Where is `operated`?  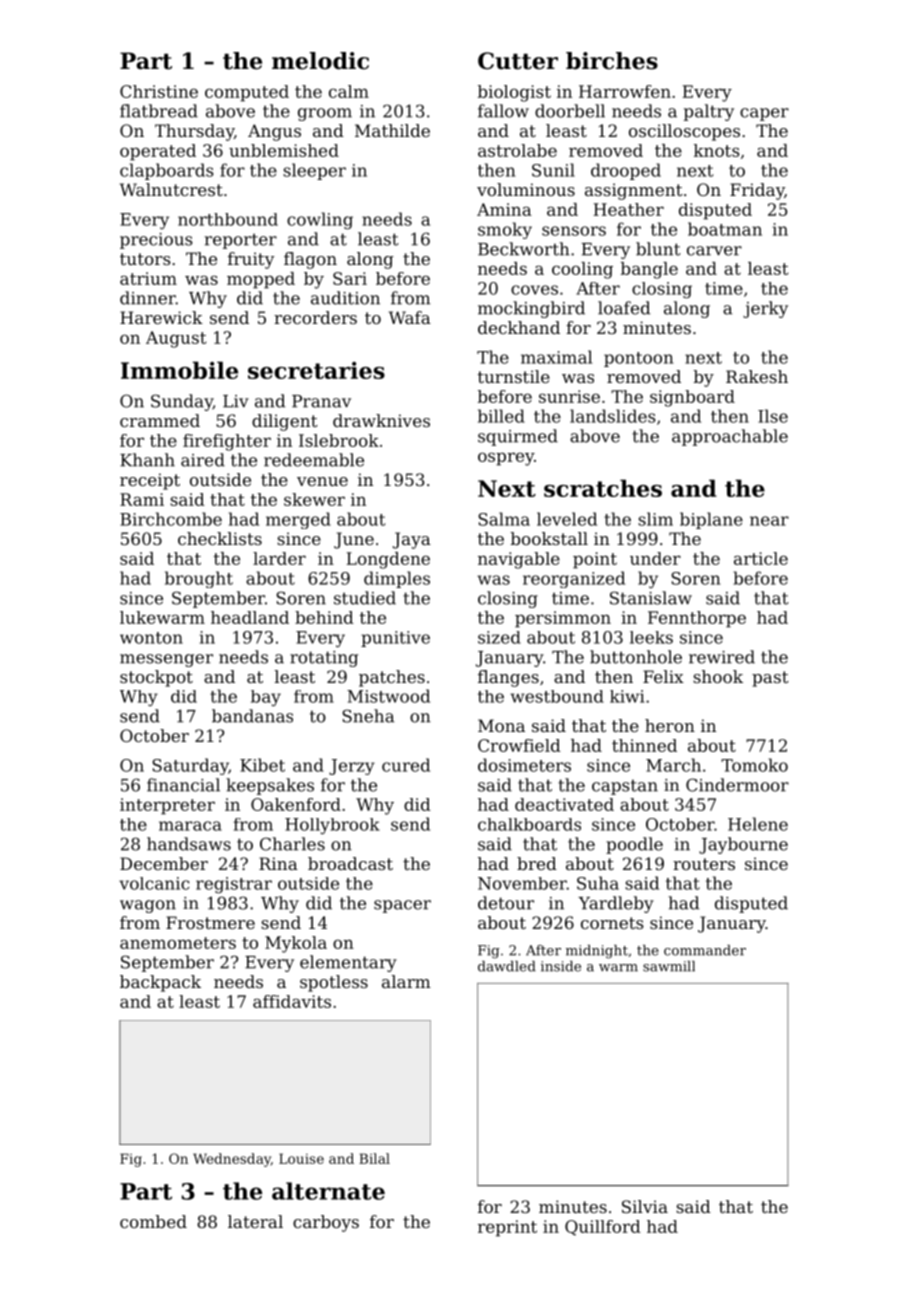
operated is located at coordinates (158, 152).
